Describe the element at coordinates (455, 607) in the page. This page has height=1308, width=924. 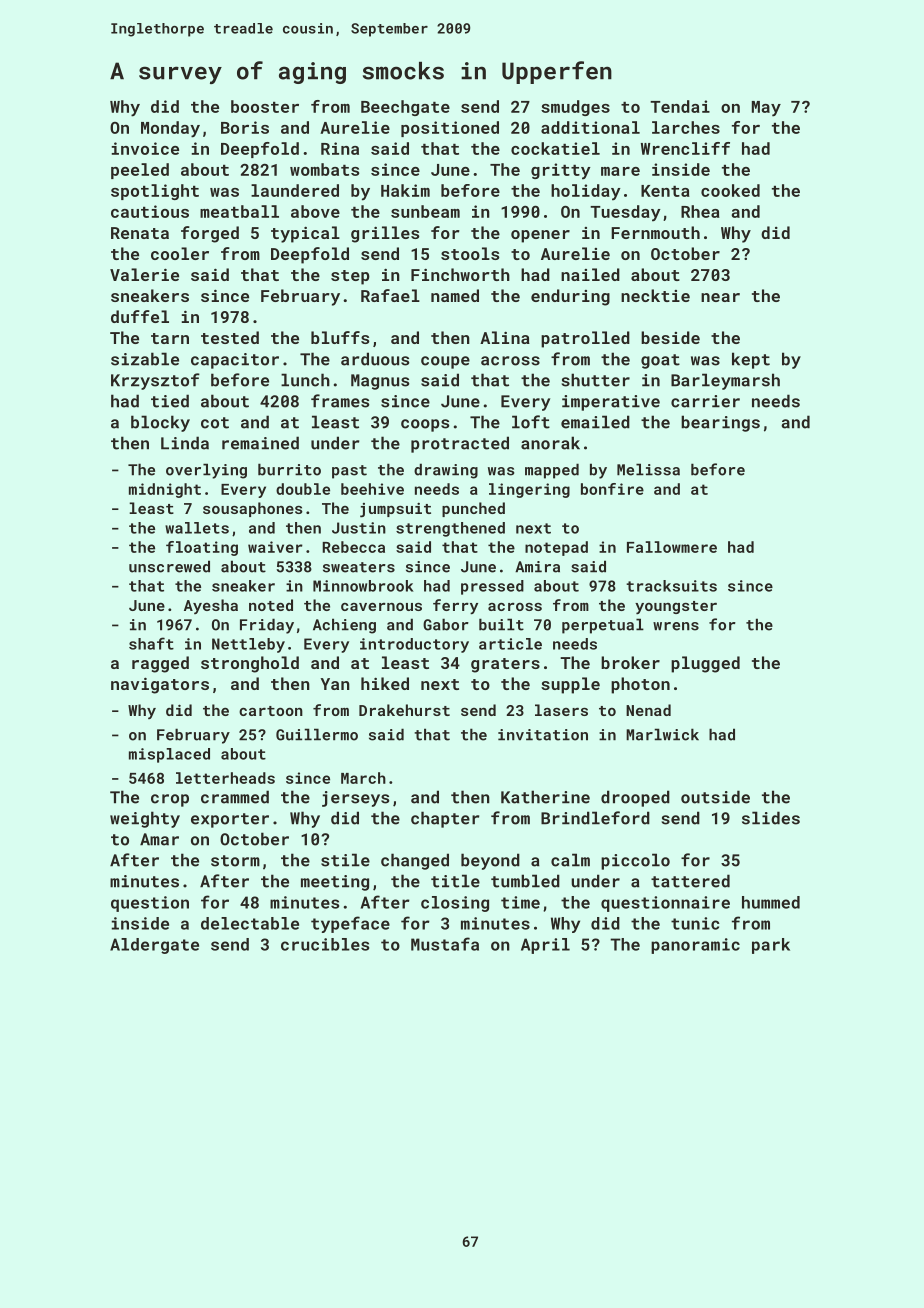
I see `ferry` at that location.
